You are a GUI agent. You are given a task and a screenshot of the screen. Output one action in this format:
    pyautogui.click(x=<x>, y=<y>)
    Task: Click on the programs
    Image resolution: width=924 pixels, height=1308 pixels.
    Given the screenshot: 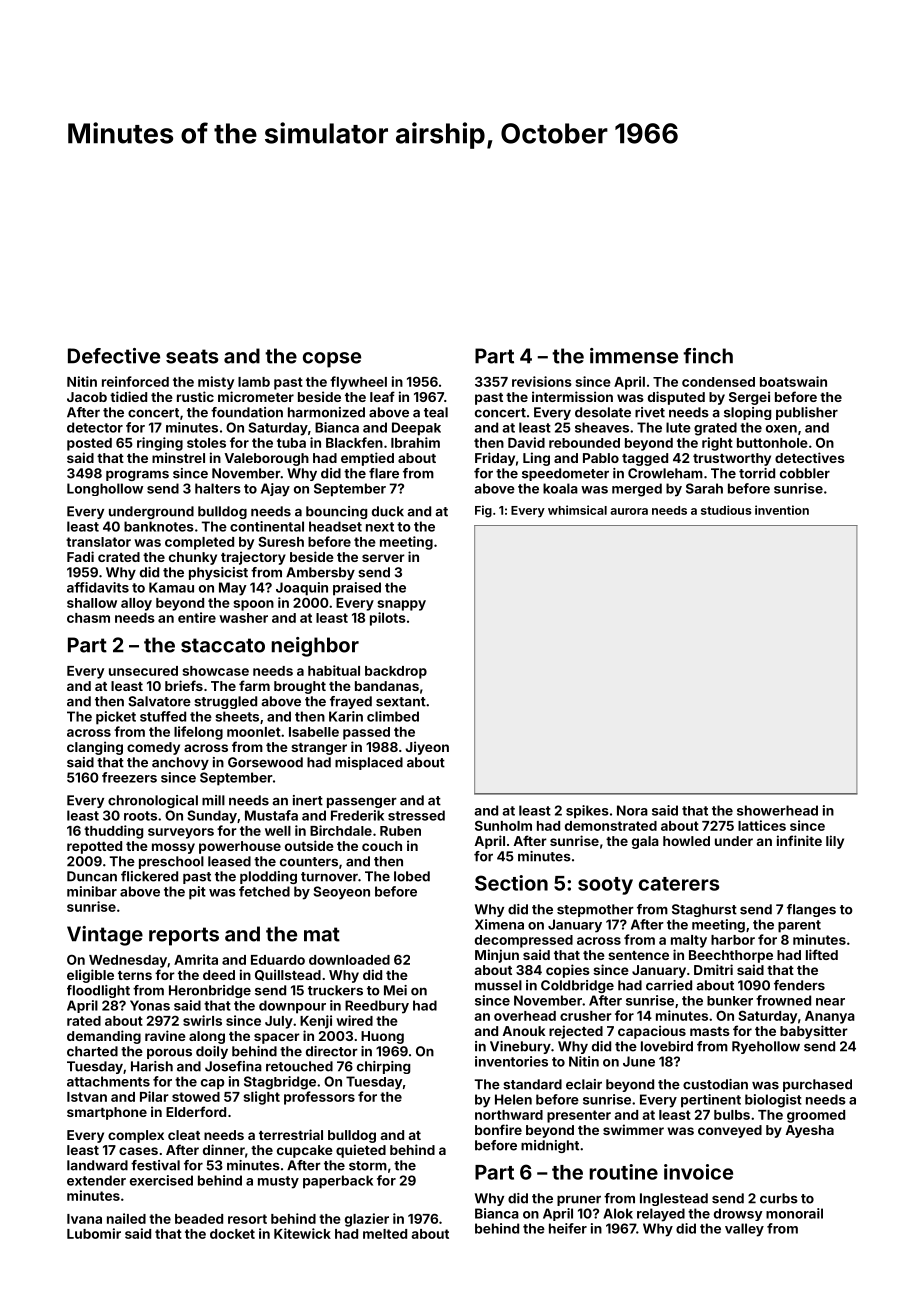 What is the action you would take?
    pyautogui.click(x=137, y=475)
